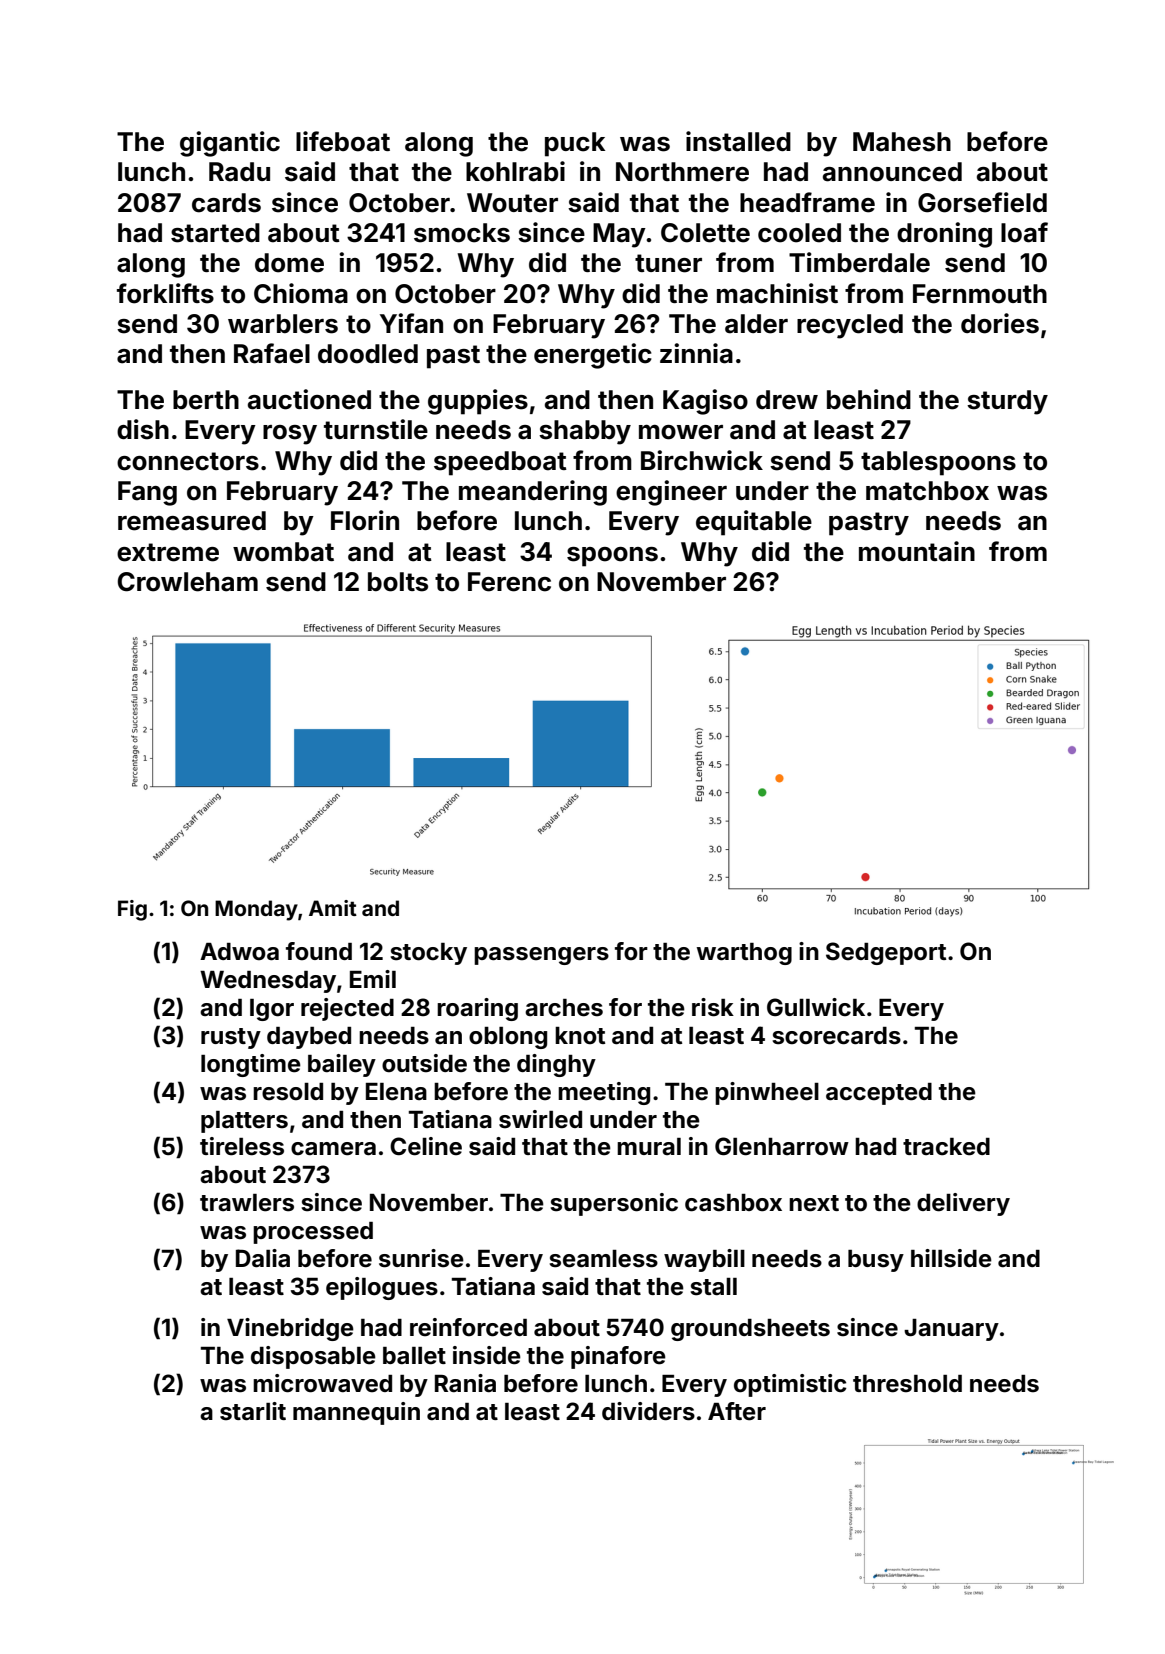 The image size is (1165, 1654). I want to click on Amit, so click(333, 908).
